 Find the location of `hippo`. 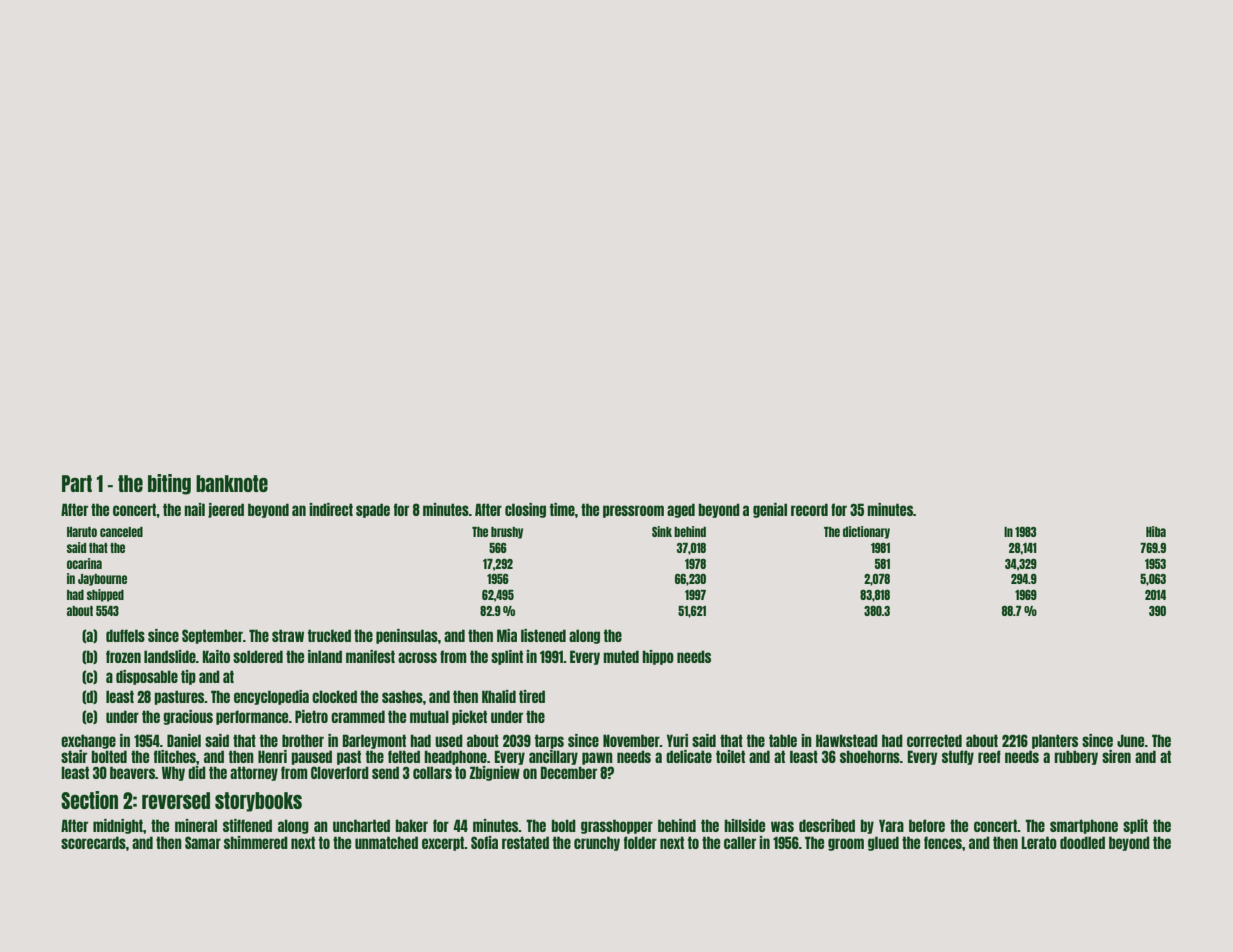

hippo is located at coordinates (658, 657).
